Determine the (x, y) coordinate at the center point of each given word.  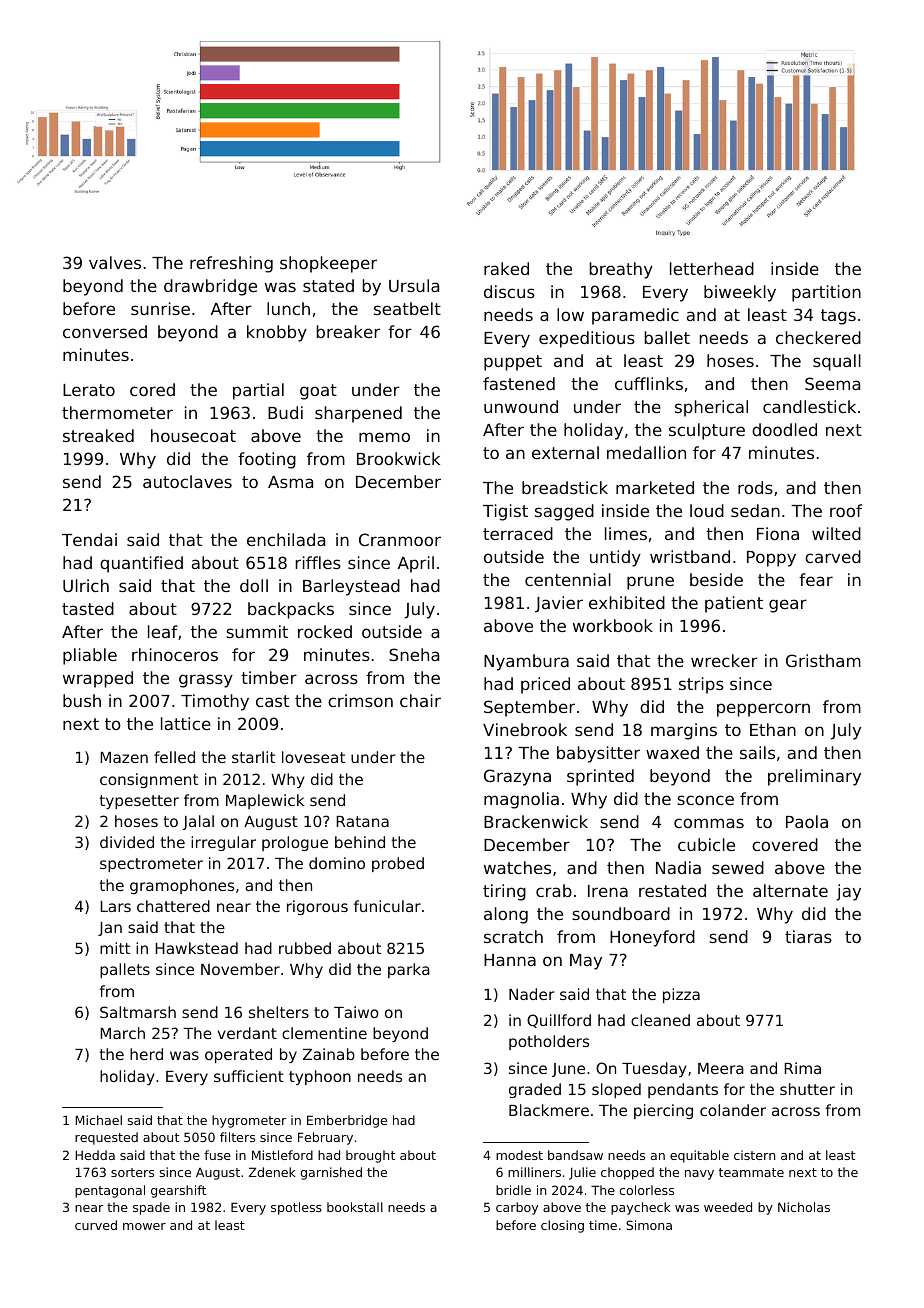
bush (82, 700)
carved (833, 556)
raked (506, 268)
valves (115, 262)
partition (826, 293)
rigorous (317, 907)
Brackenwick (536, 821)
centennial (568, 579)
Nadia (678, 867)
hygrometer (249, 1121)
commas (709, 823)
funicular (387, 906)
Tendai (89, 539)
